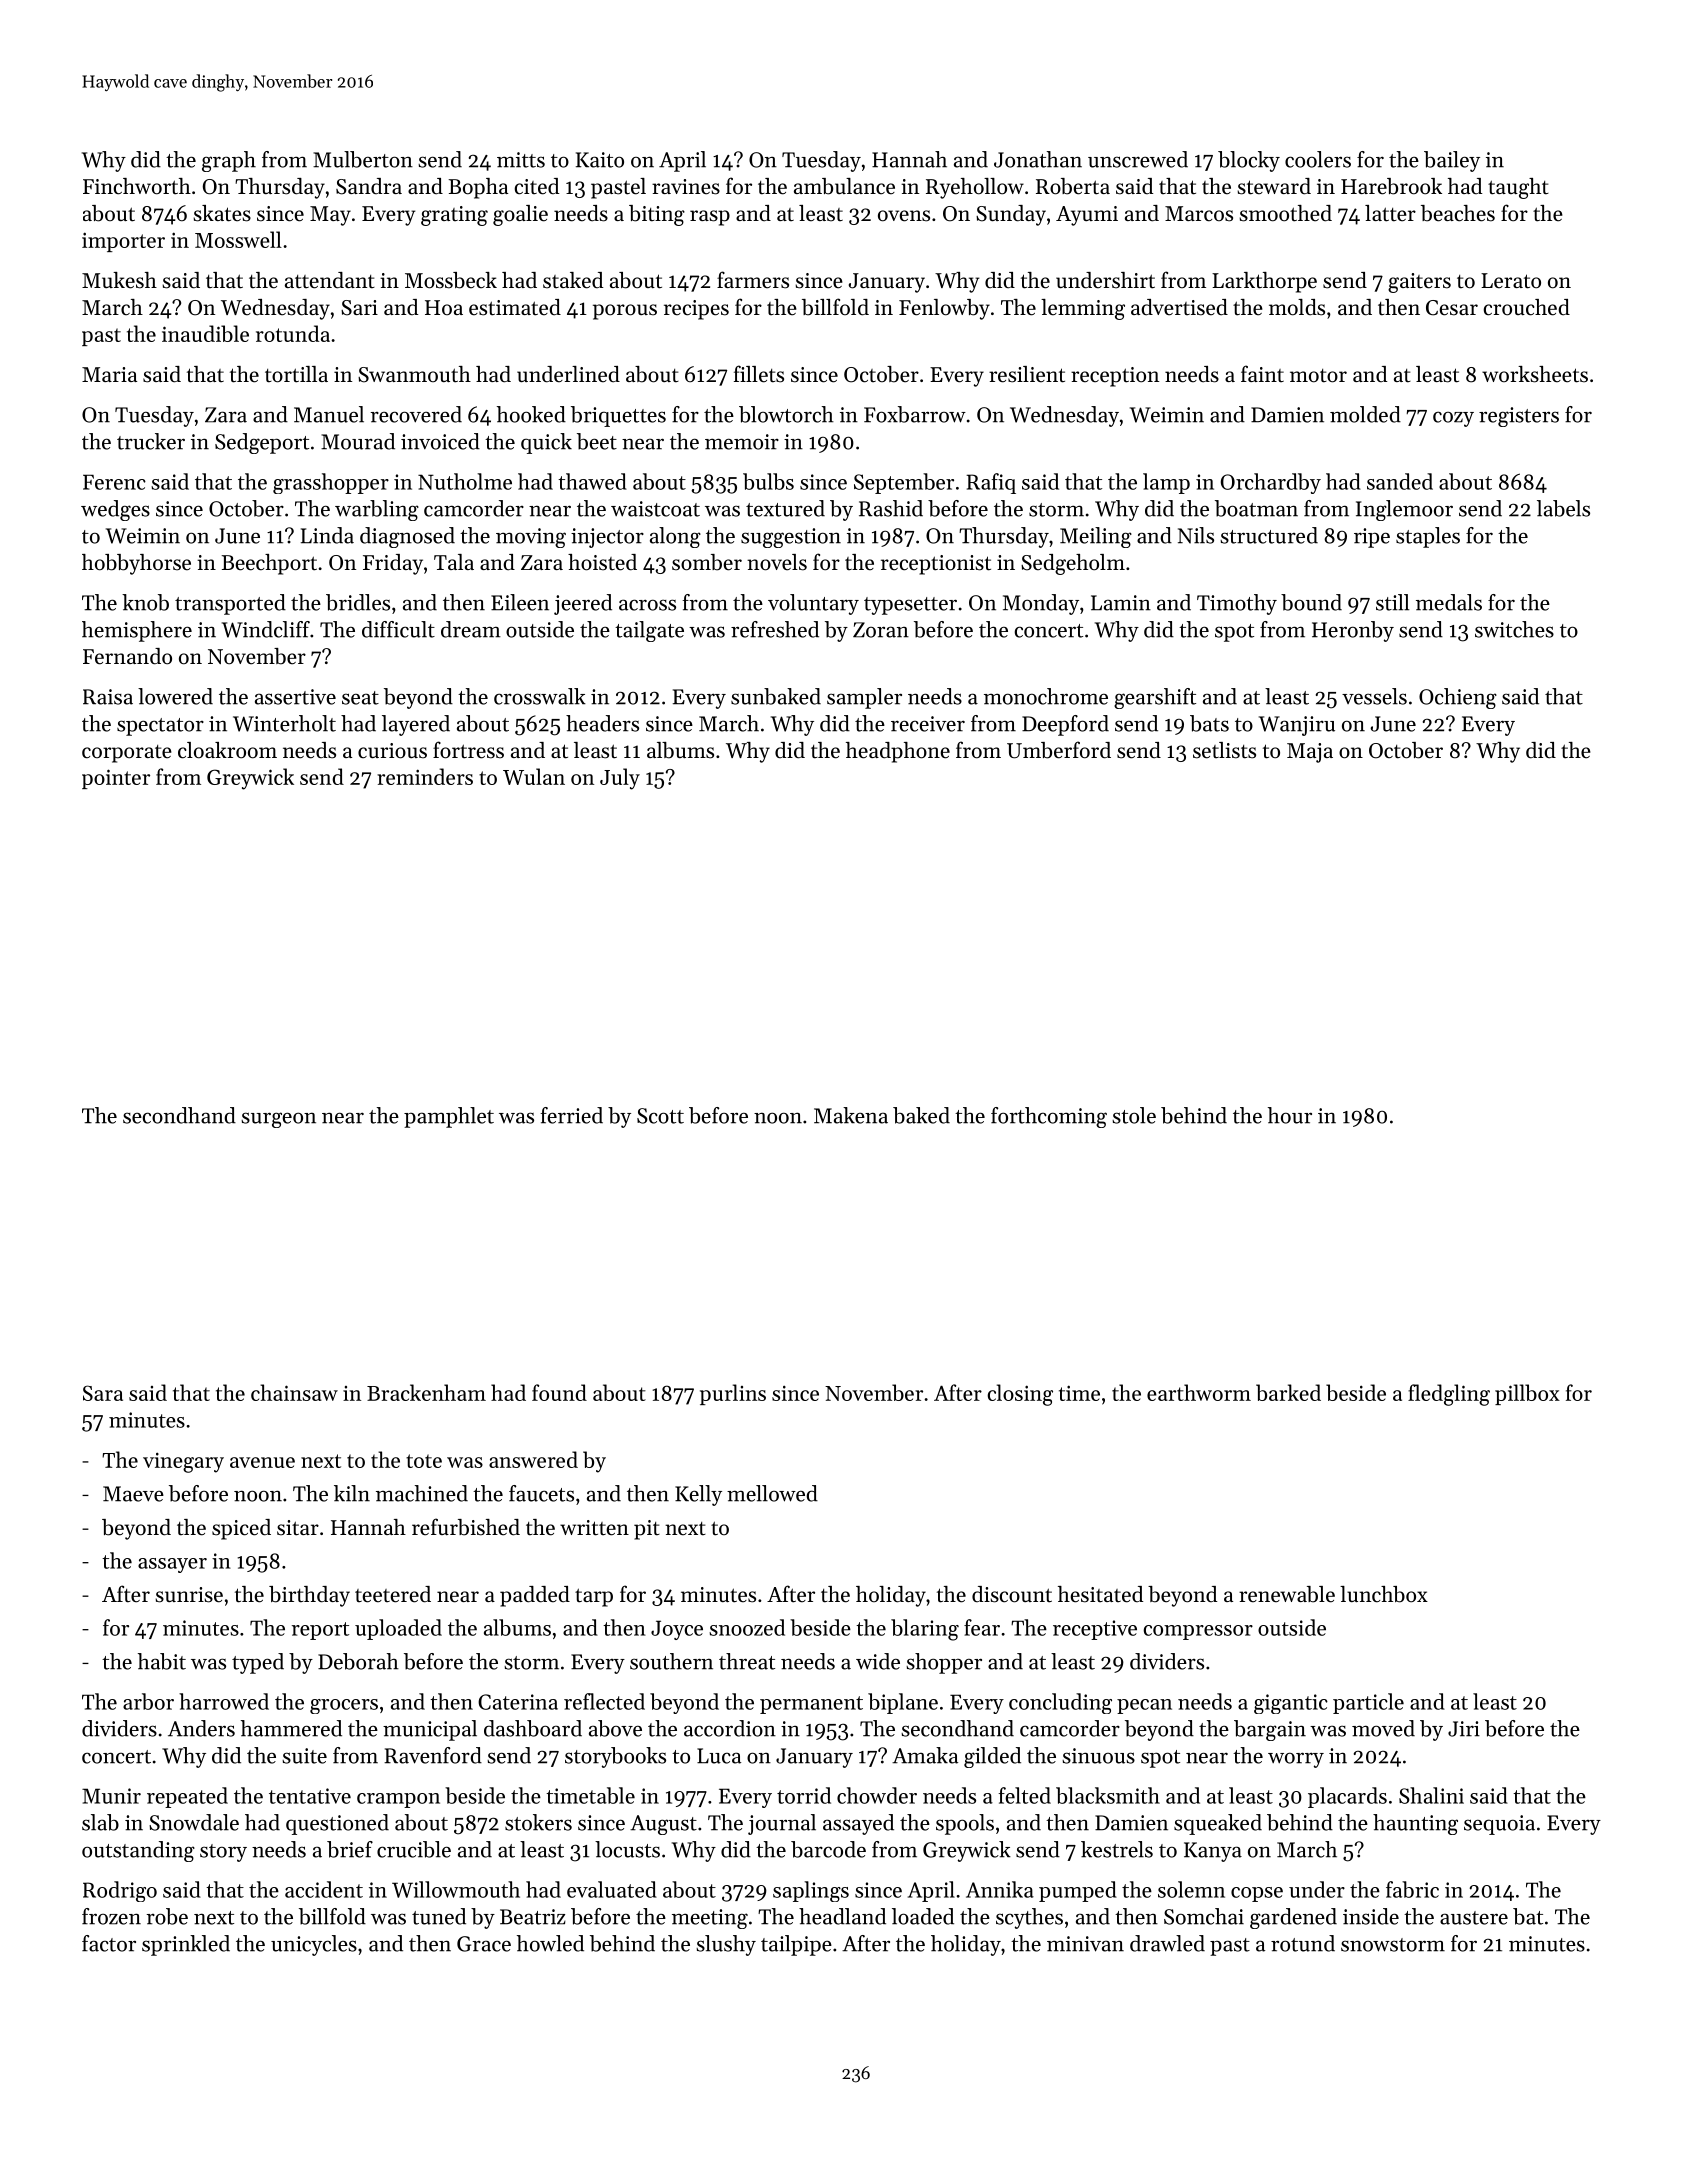 Image resolution: width=1683 pixels, height=2178 pixels. Describe the element at coordinates (1474, 1918) in the screenshot. I see `austere` at that location.
